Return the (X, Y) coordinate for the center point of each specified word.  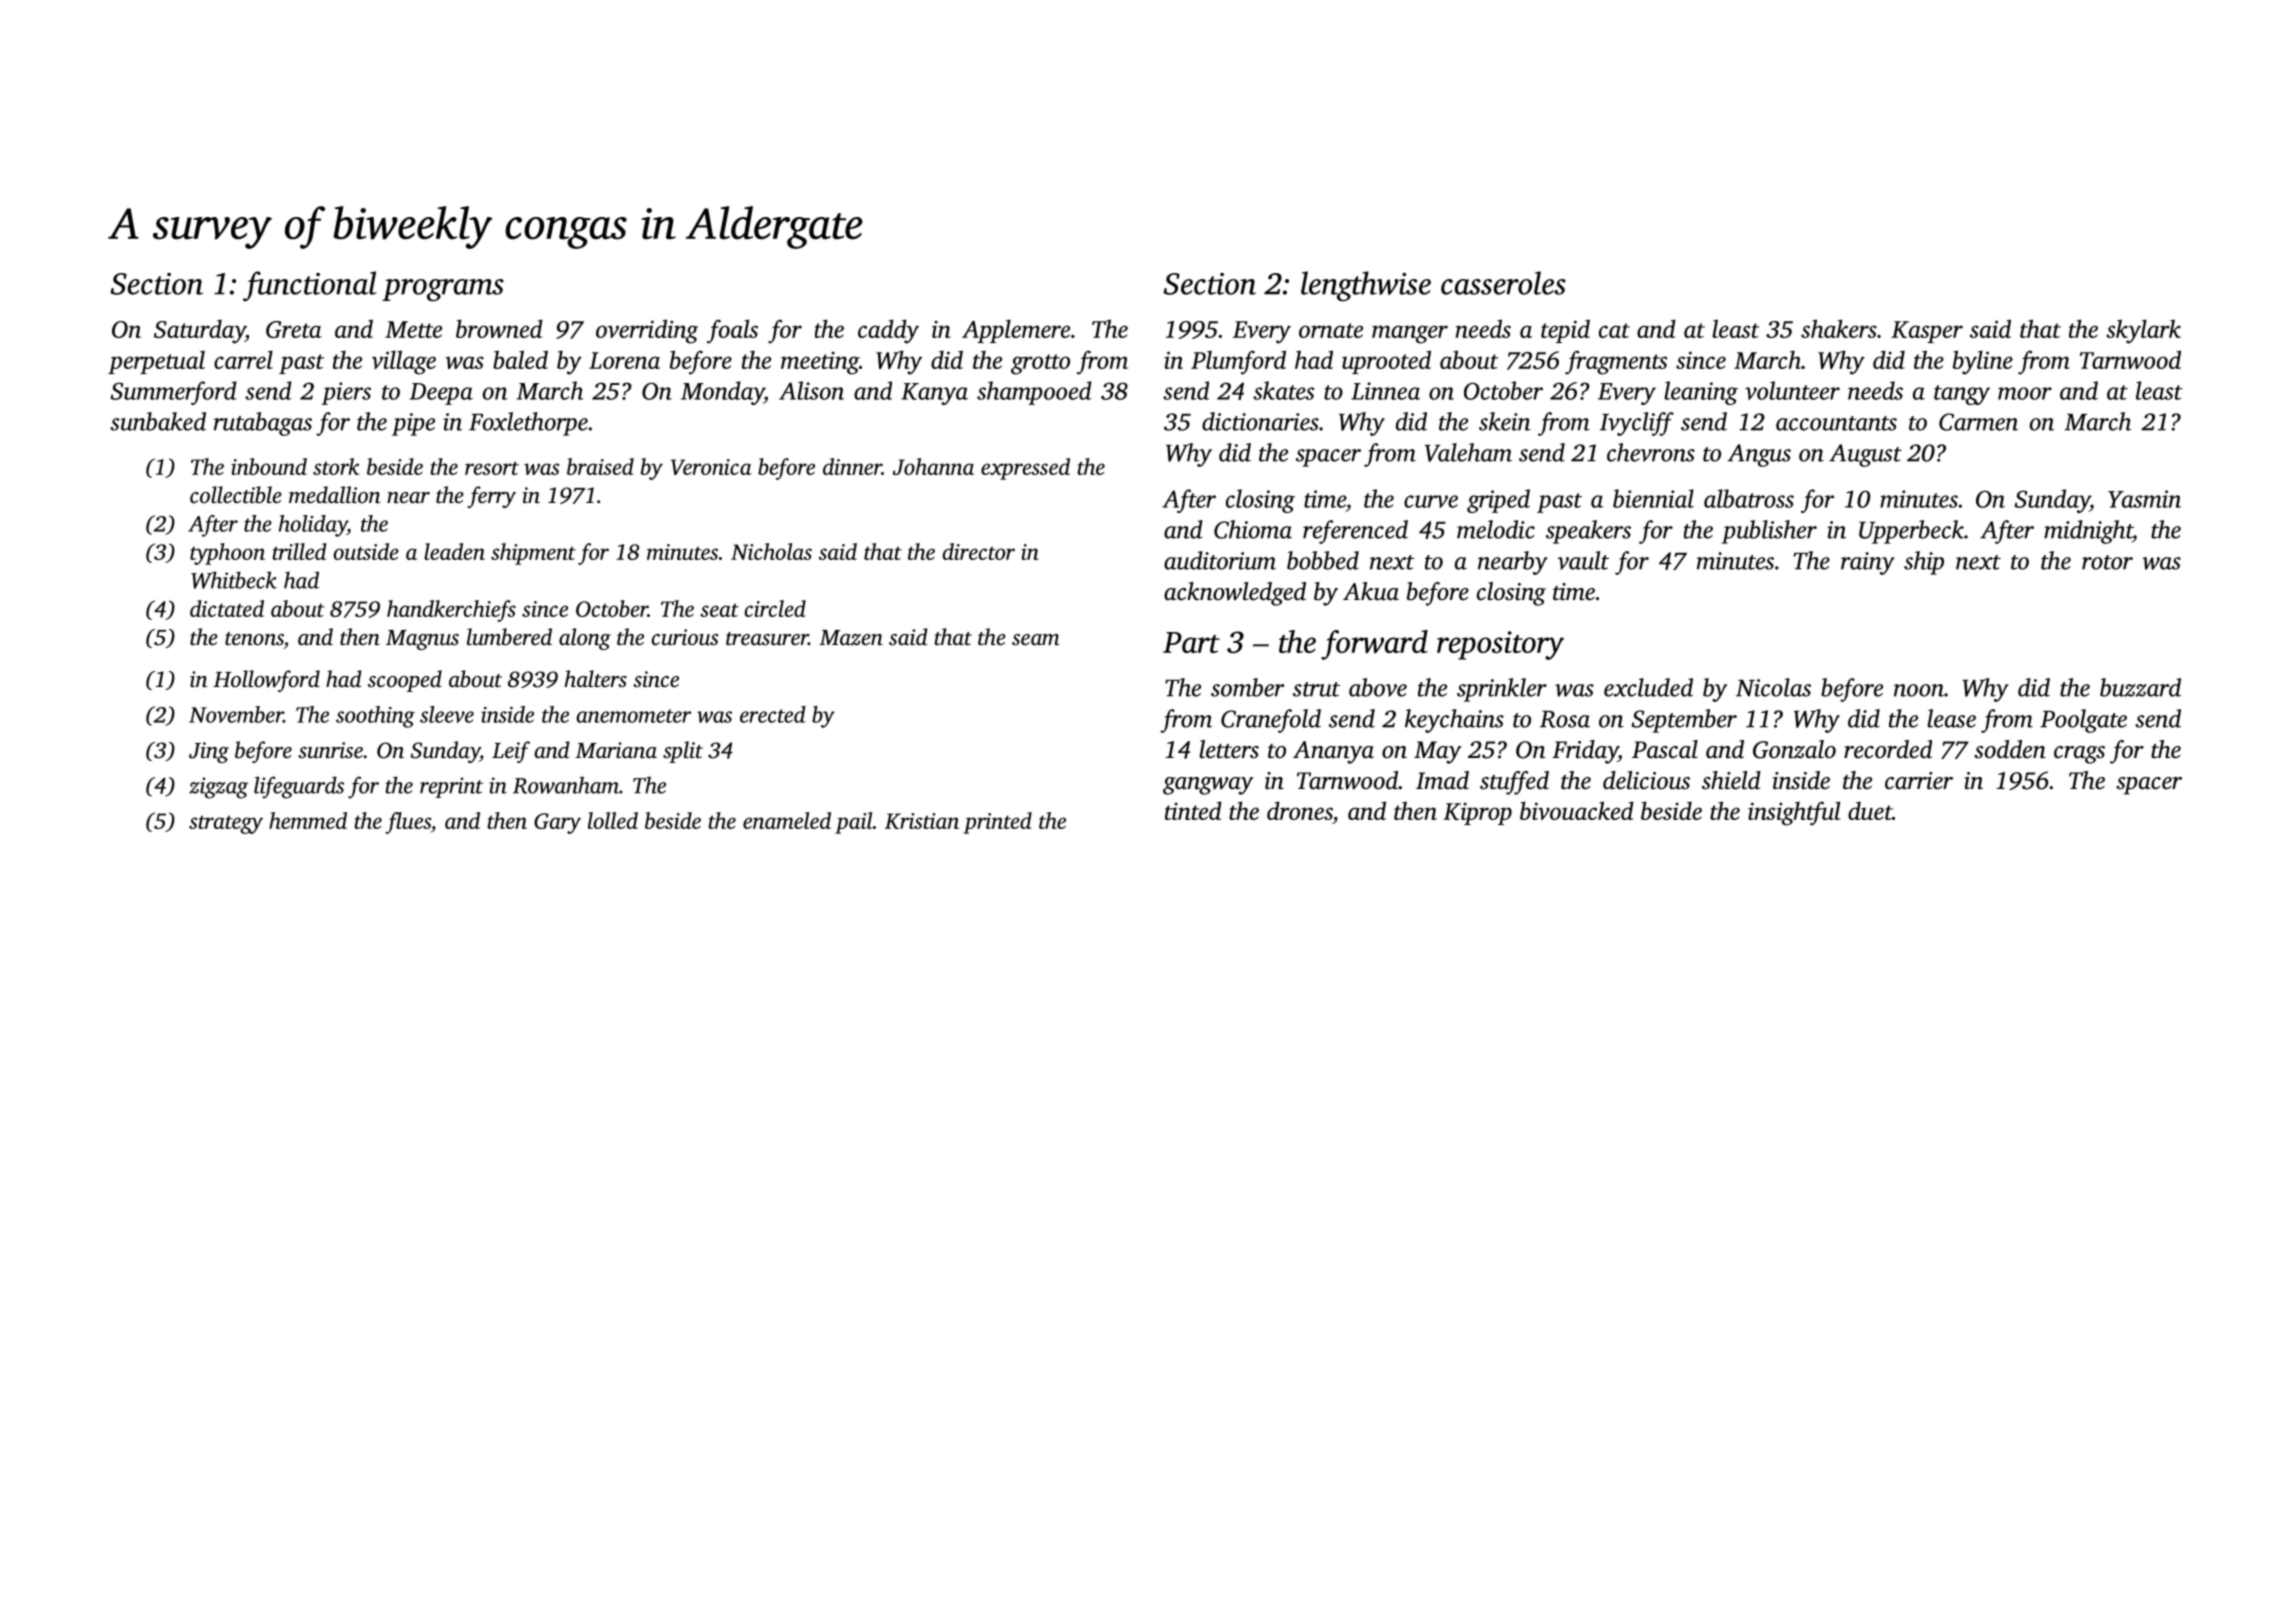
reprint (451, 787)
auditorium (1220, 560)
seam (1035, 640)
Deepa (441, 394)
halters (596, 678)
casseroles (1503, 283)
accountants (1836, 423)
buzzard (2140, 687)
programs (443, 290)
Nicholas (771, 551)
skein (1505, 421)
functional (309, 286)
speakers (1588, 532)
